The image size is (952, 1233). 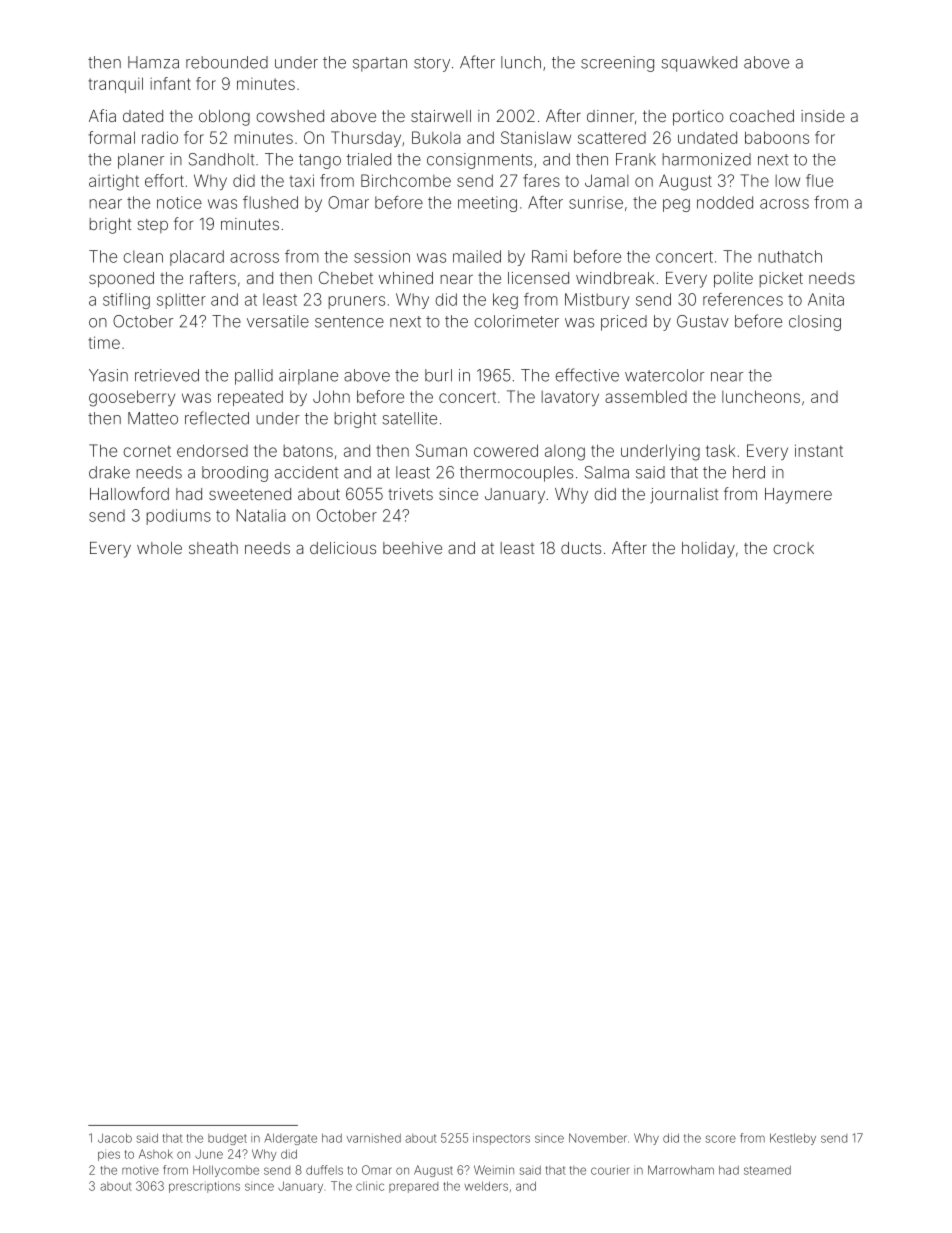 I want to click on November, so click(x=598, y=1138).
